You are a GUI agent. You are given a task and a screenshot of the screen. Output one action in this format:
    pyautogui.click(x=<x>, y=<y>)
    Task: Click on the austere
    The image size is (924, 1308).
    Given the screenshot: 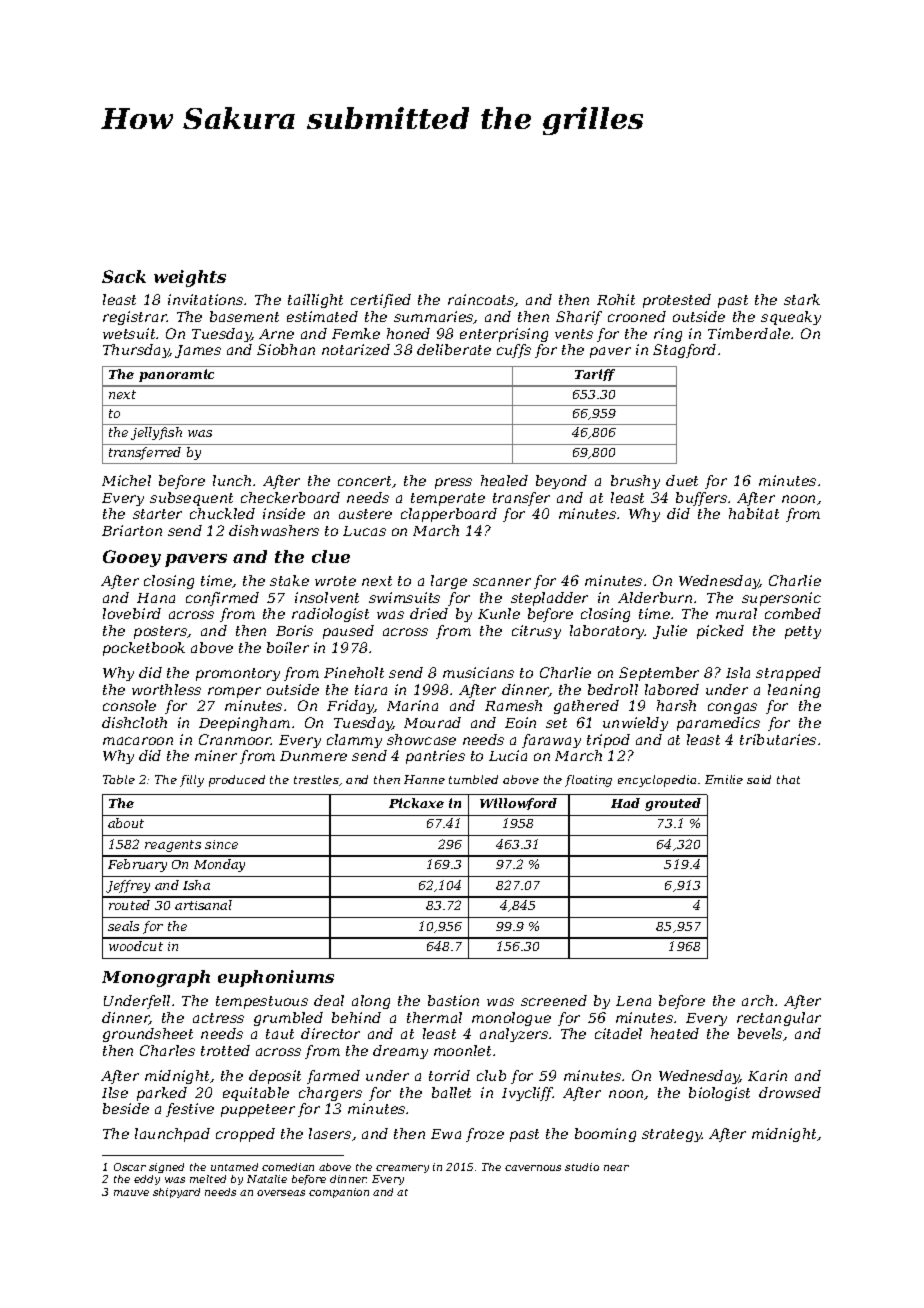 What is the action you would take?
    pyautogui.click(x=365, y=514)
